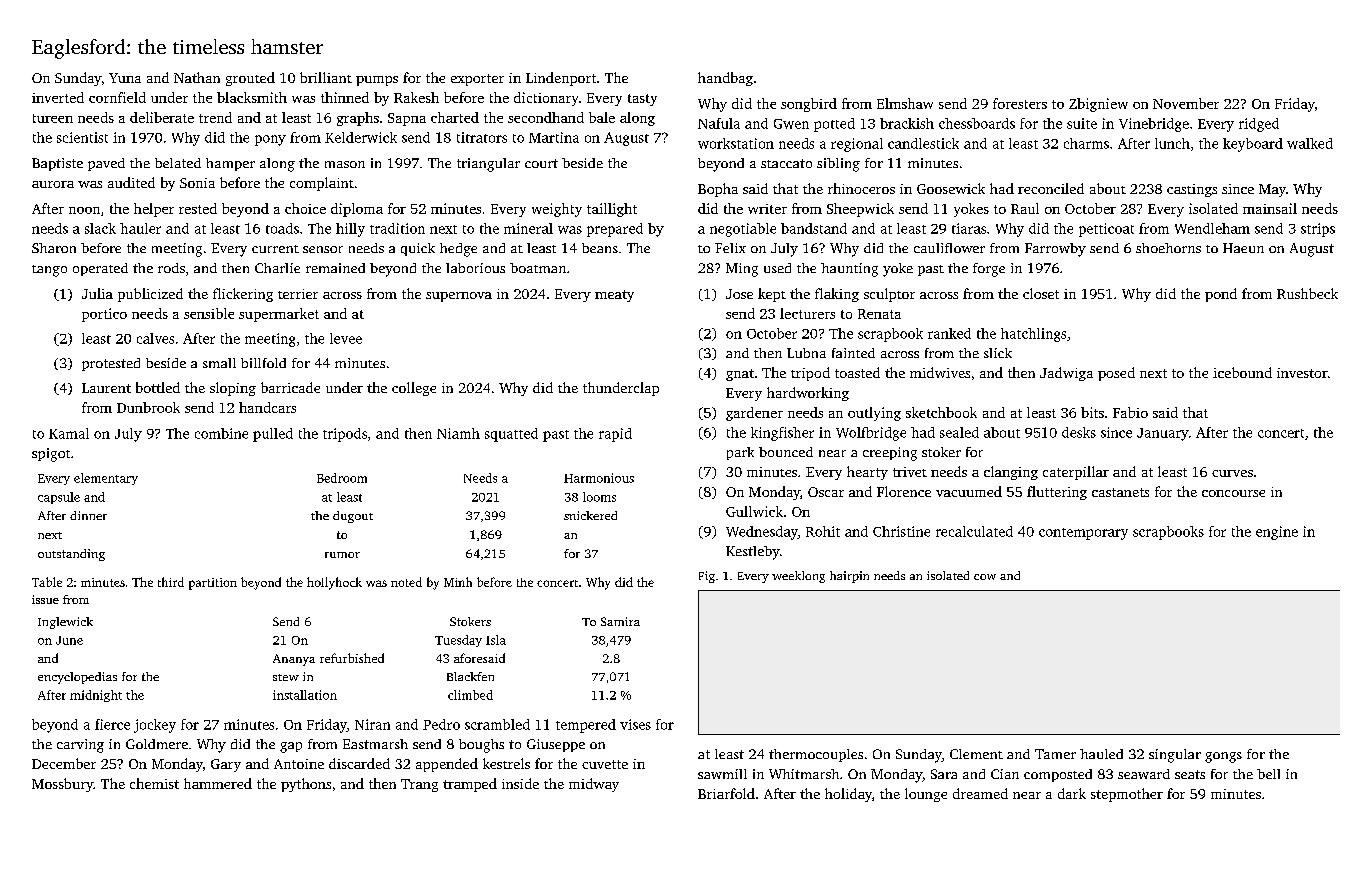  What do you see at coordinates (178, 163) in the screenshot?
I see `belated` at bounding box center [178, 163].
